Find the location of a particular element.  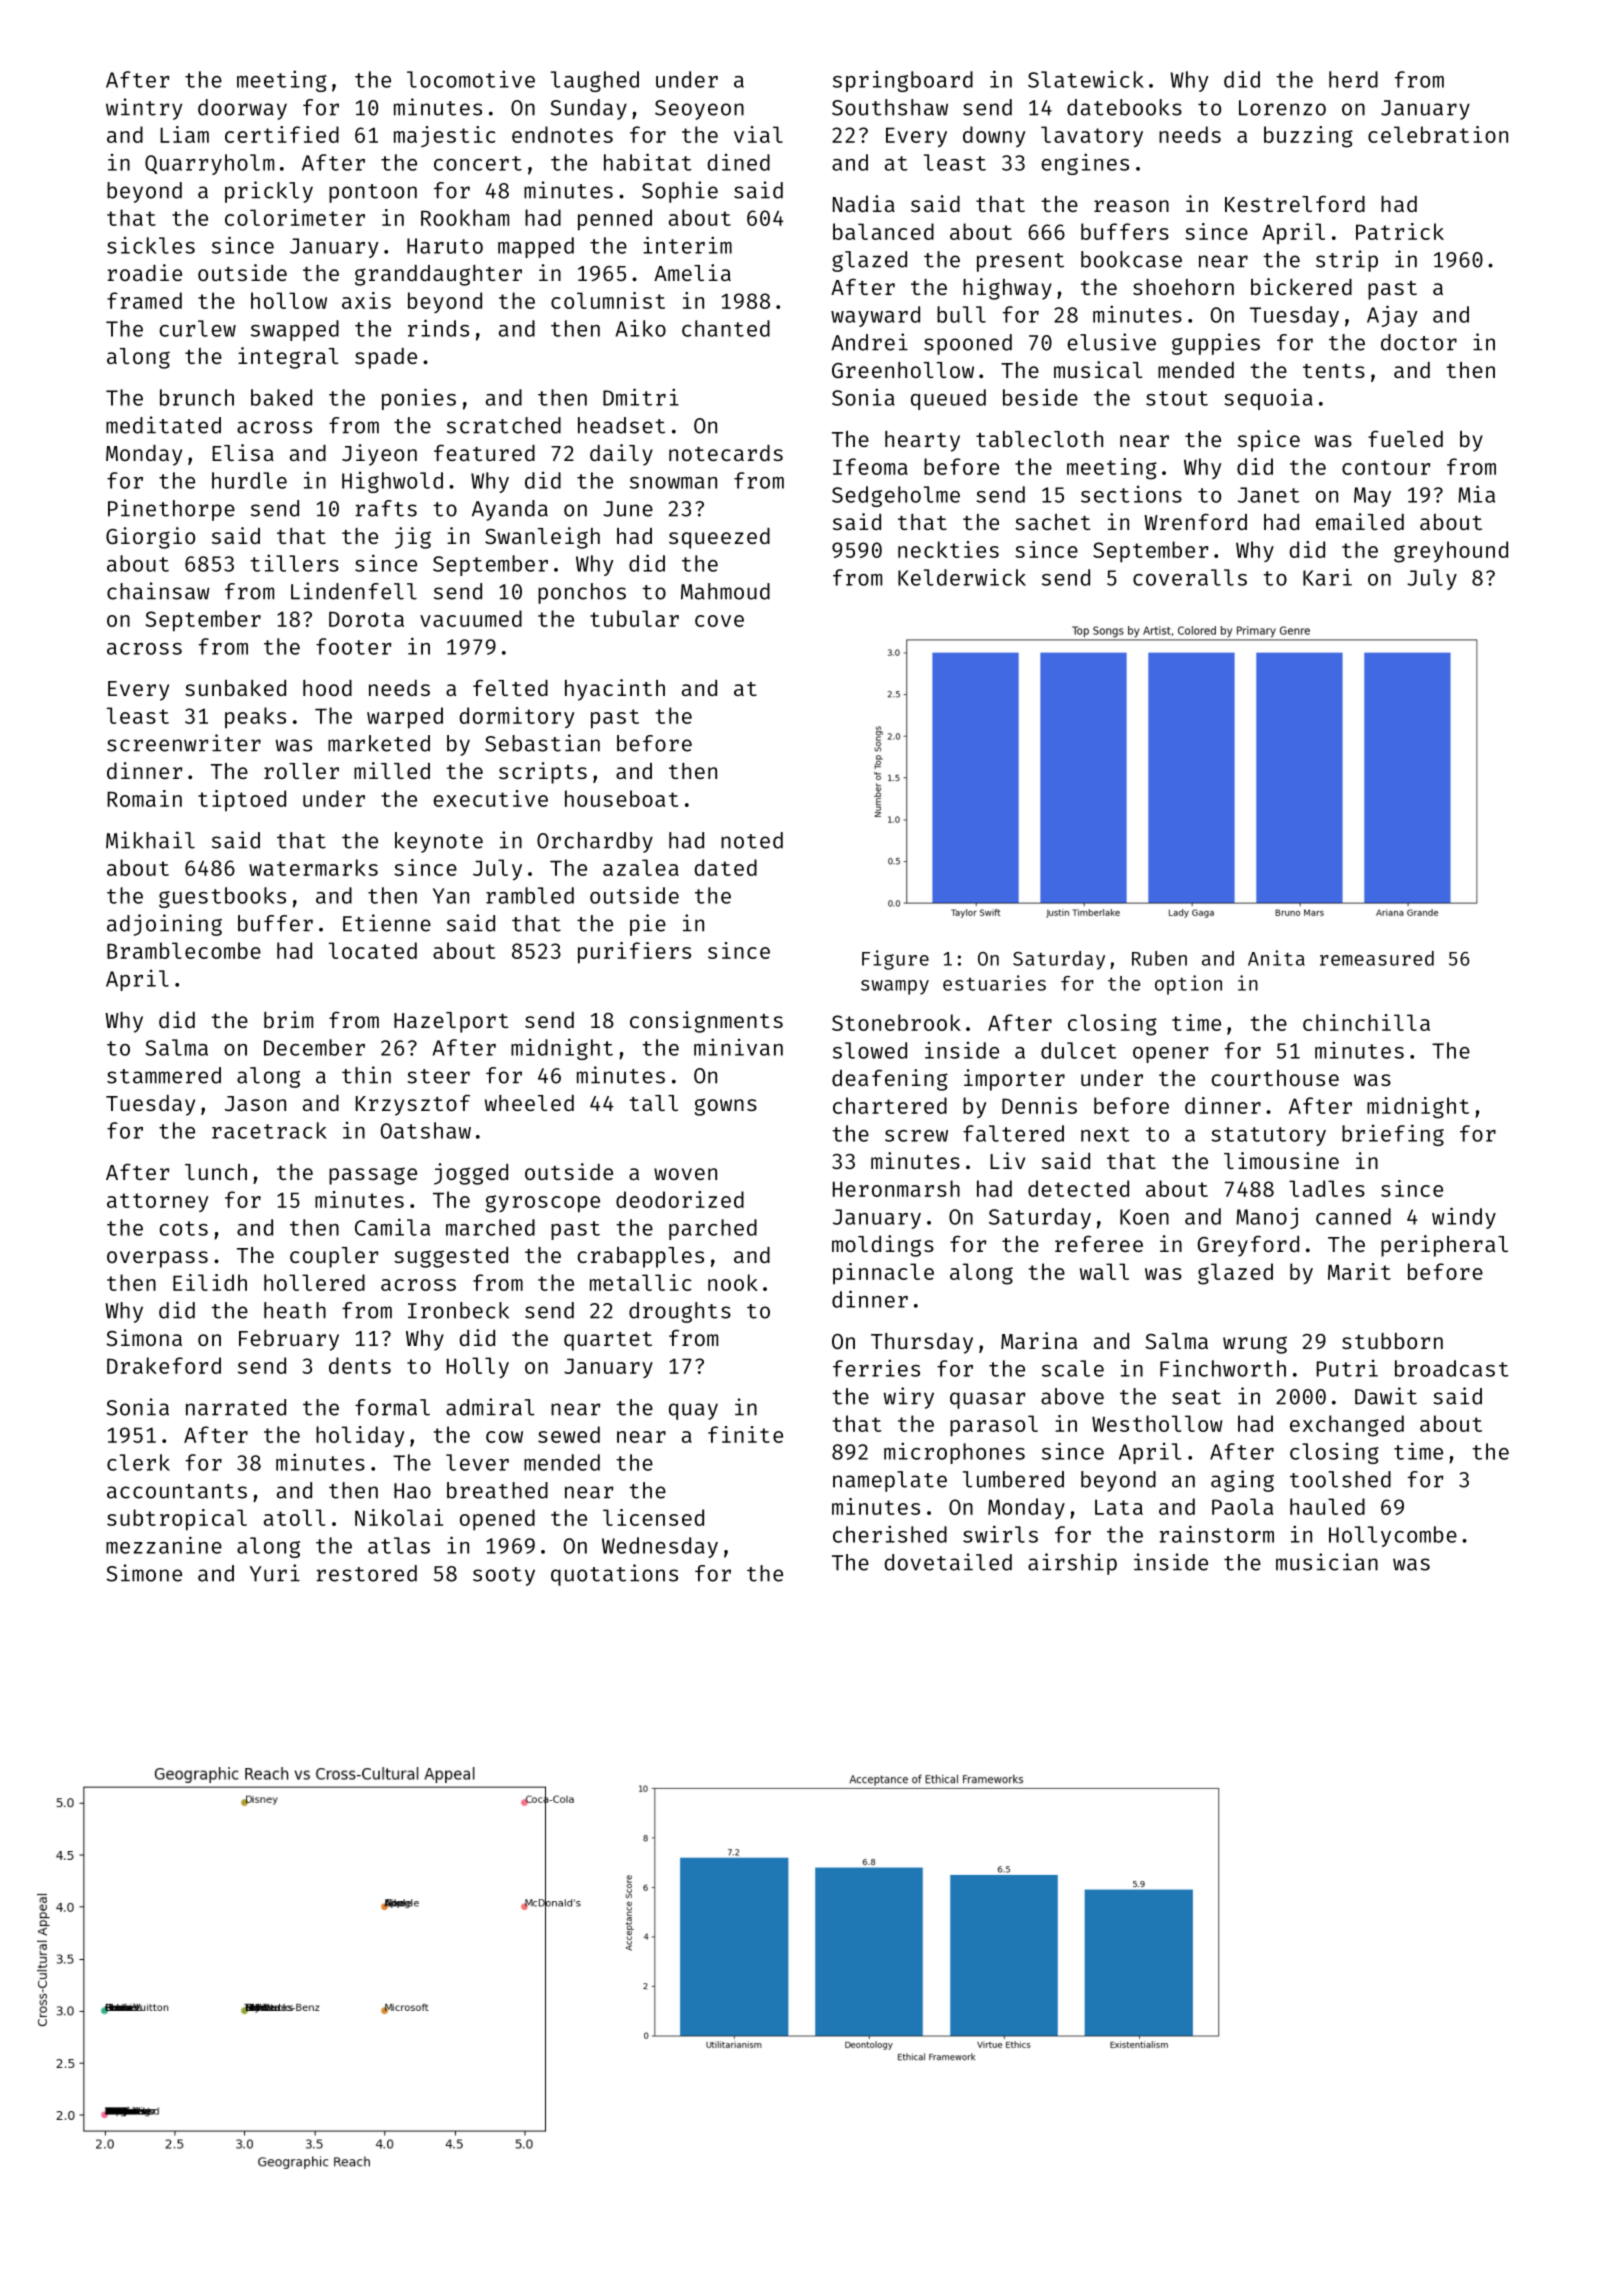

Nikolai is located at coordinates (399, 1517).
